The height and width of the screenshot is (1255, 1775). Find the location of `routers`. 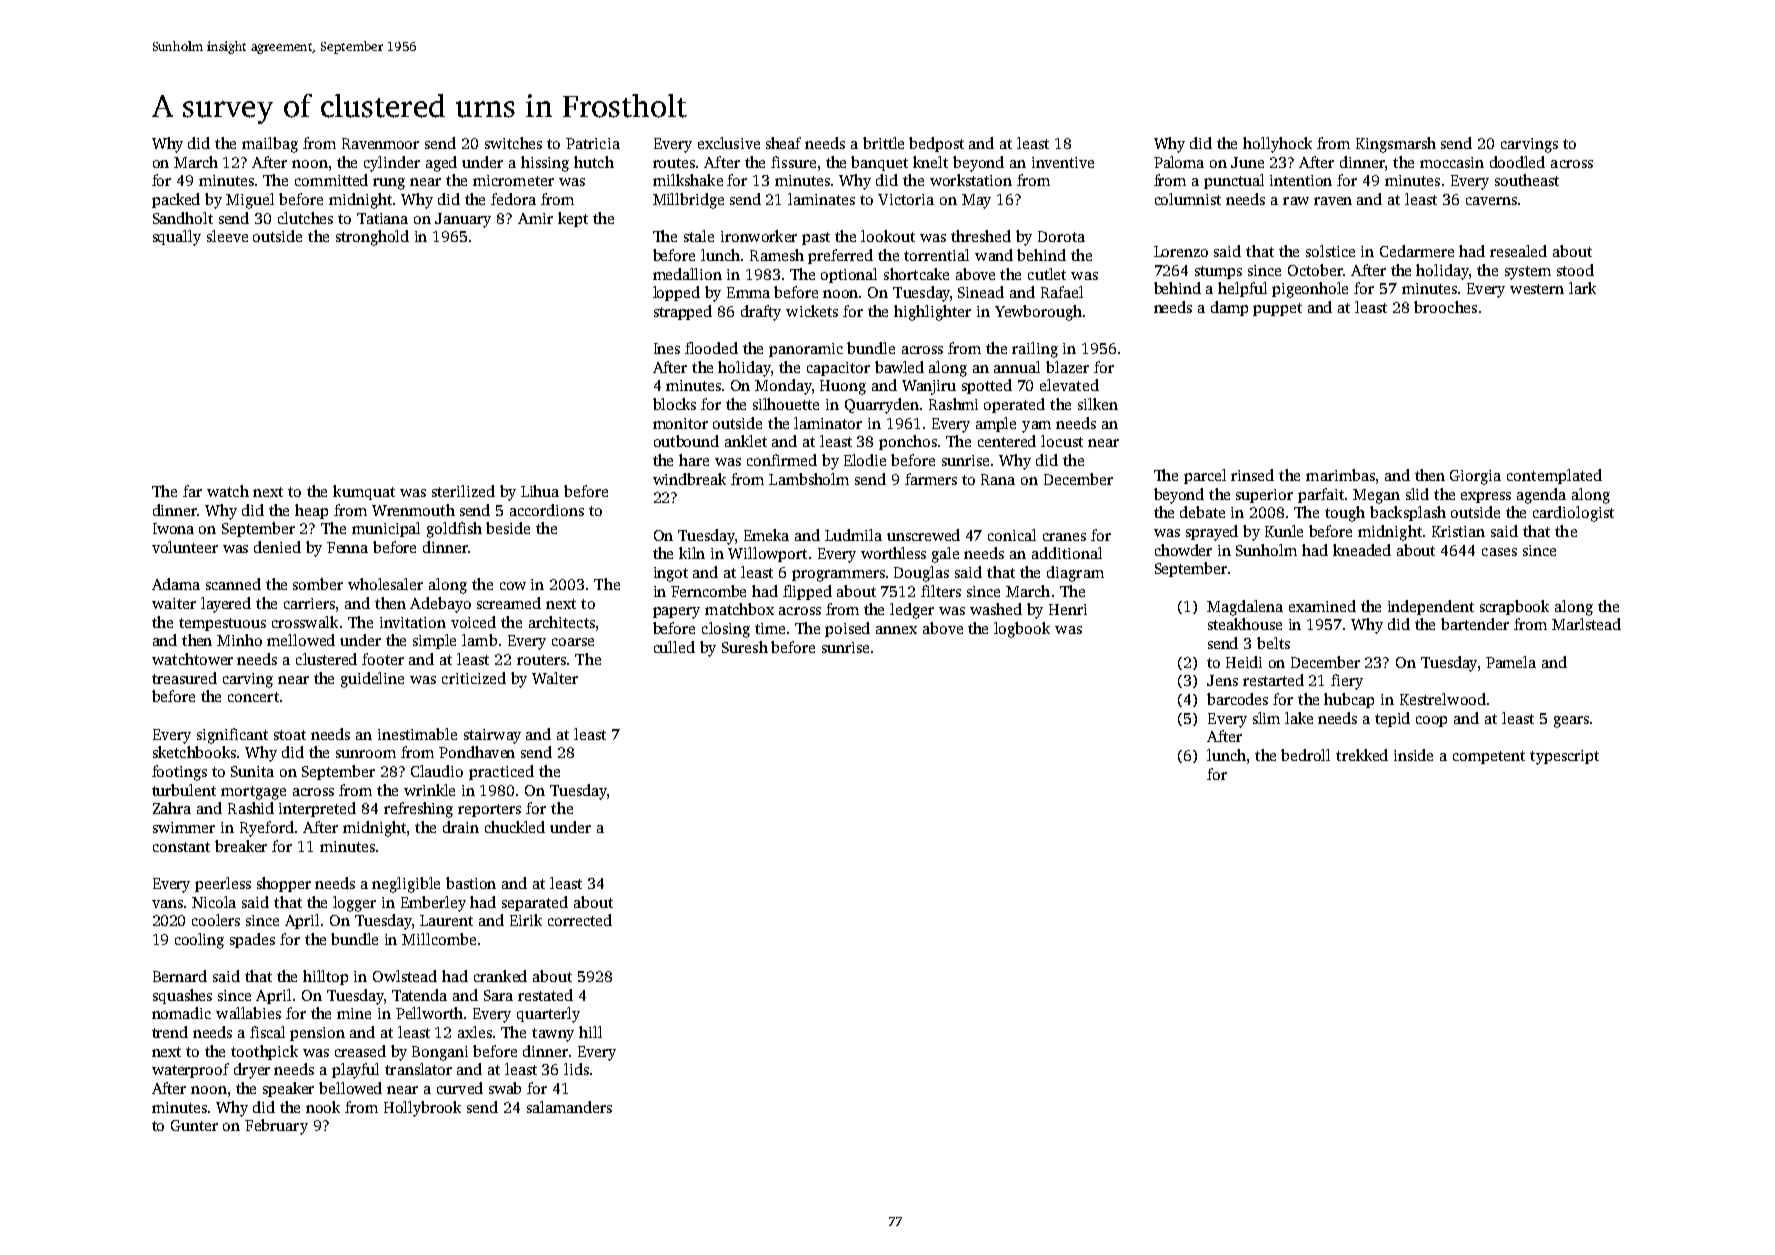

routers is located at coordinates (541, 660).
